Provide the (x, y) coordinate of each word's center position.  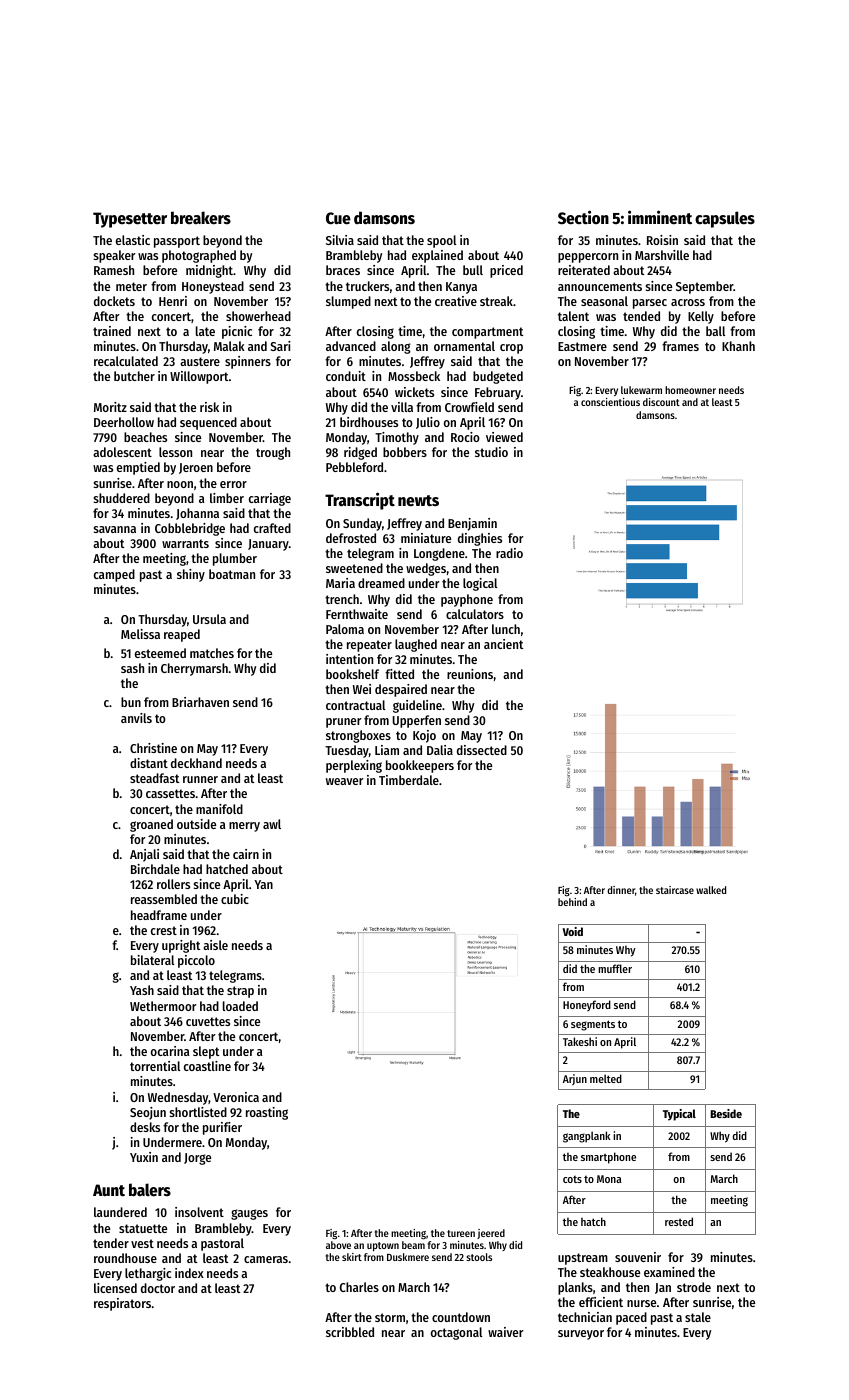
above (338, 1245)
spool (441, 241)
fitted (399, 674)
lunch (506, 629)
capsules (725, 219)
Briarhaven (200, 702)
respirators (122, 1304)
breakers (201, 218)
